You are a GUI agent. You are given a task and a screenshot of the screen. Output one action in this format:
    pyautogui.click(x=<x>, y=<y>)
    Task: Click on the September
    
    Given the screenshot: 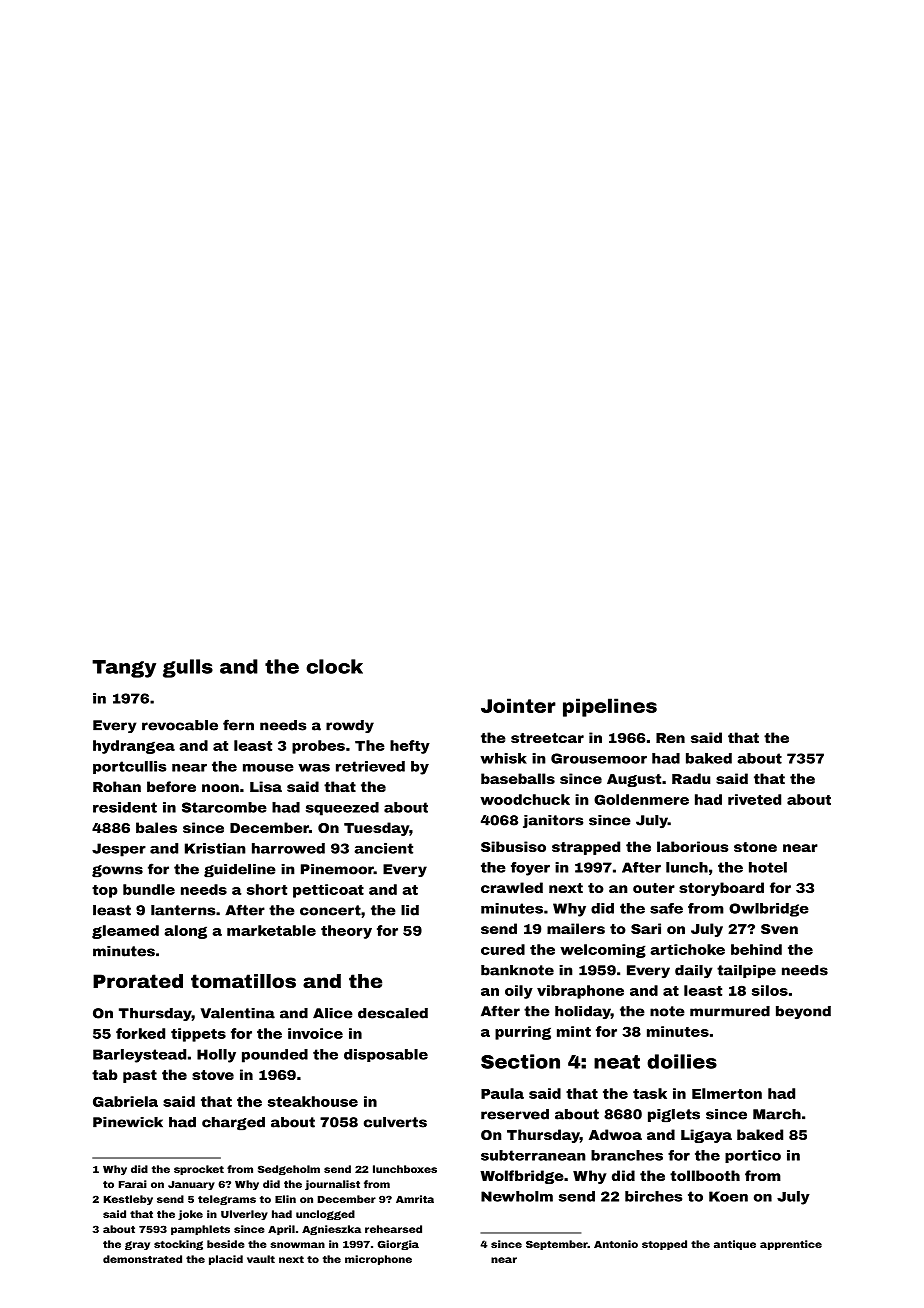 What is the action you would take?
    pyautogui.click(x=557, y=1245)
